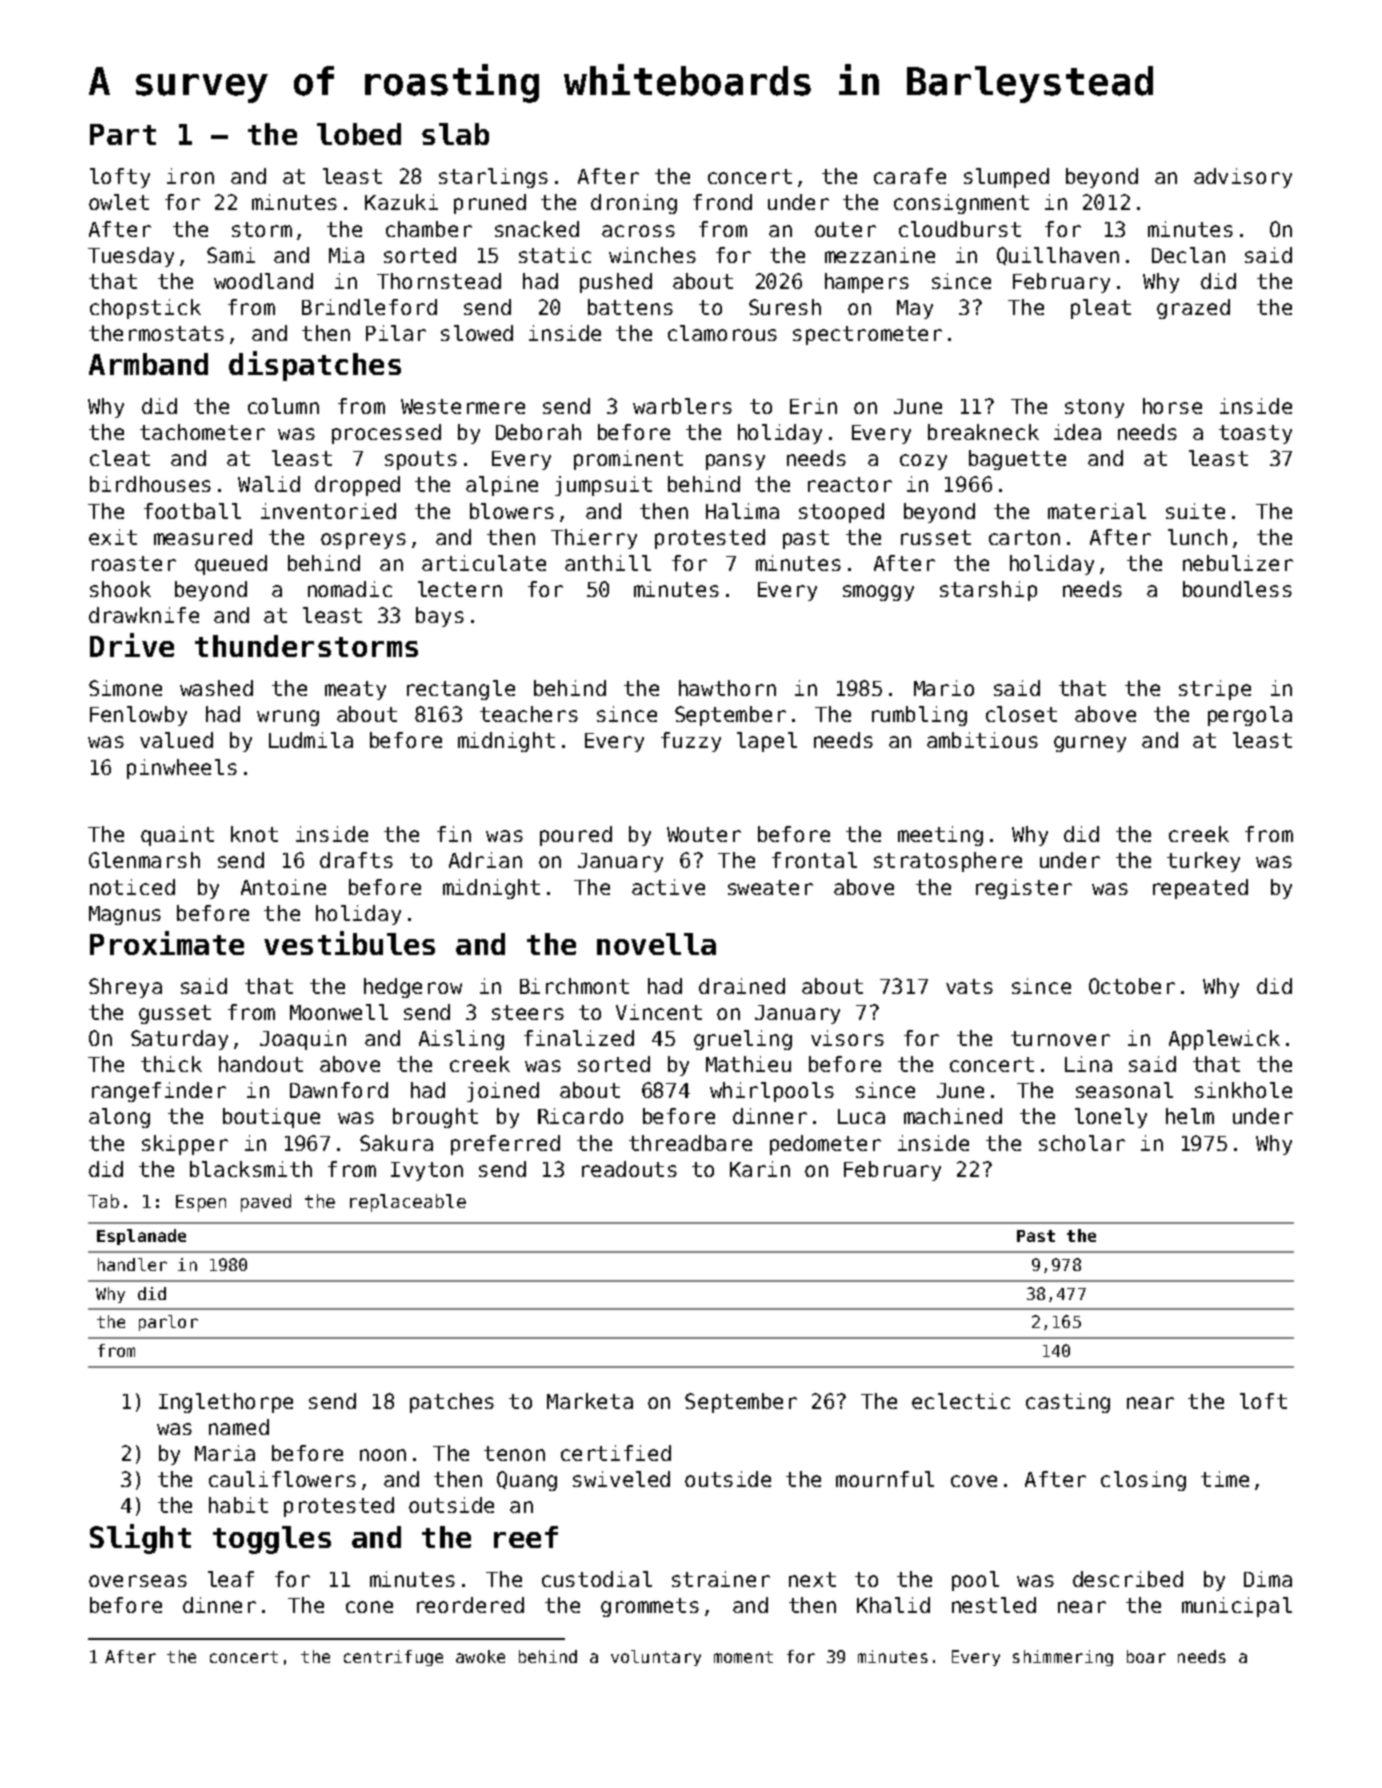  Describe the element at coordinates (125, 988) in the image. I see `Shreya` at that location.
